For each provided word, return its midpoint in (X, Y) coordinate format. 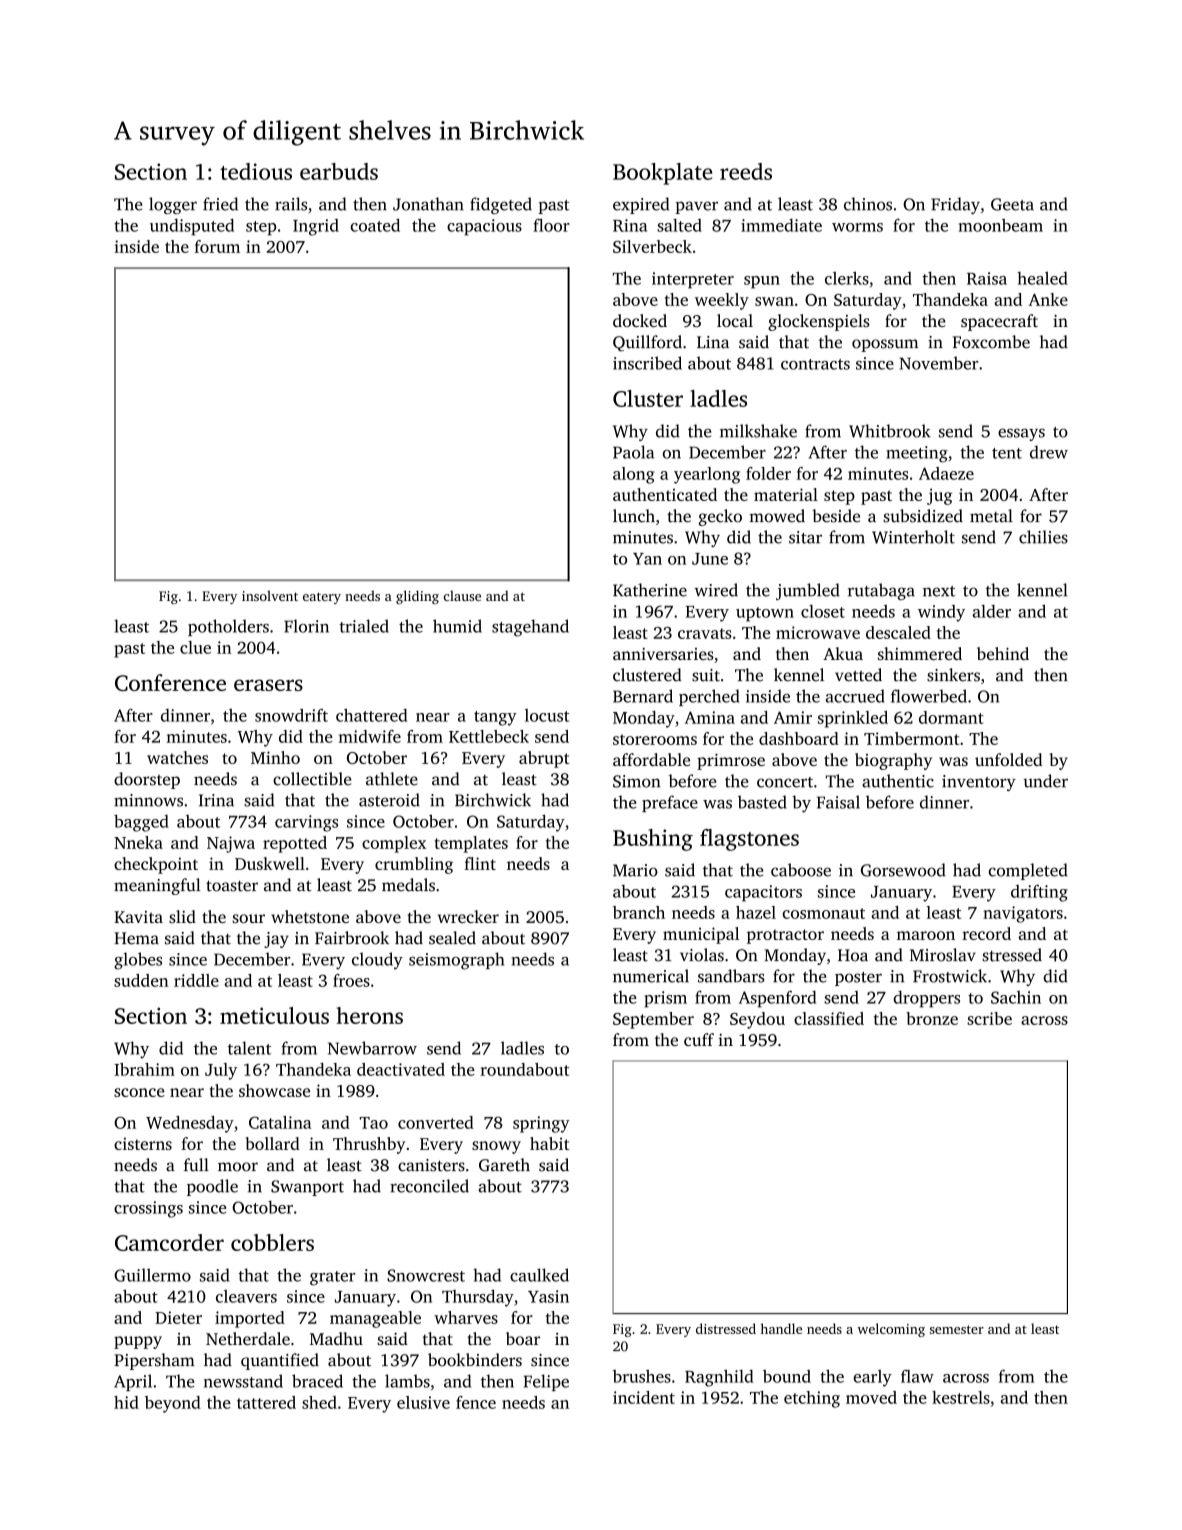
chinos (868, 204)
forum (217, 246)
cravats (705, 633)
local (735, 320)
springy (541, 1124)
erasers (268, 685)
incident (644, 1397)
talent (249, 1048)
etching (812, 1399)
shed (319, 1402)
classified (829, 1018)
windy (941, 613)
